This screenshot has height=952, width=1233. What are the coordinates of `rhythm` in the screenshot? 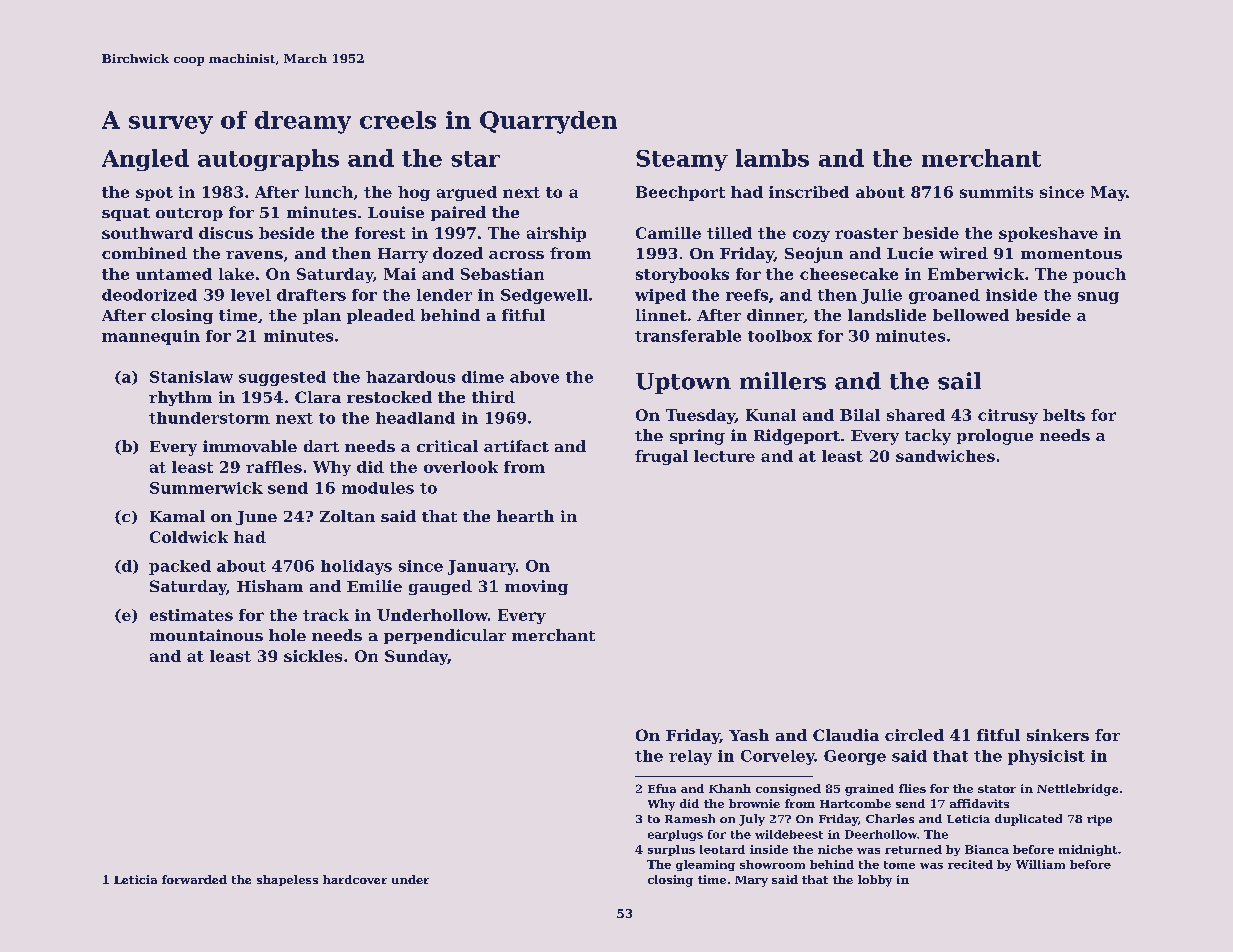 It's located at (180, 398).
